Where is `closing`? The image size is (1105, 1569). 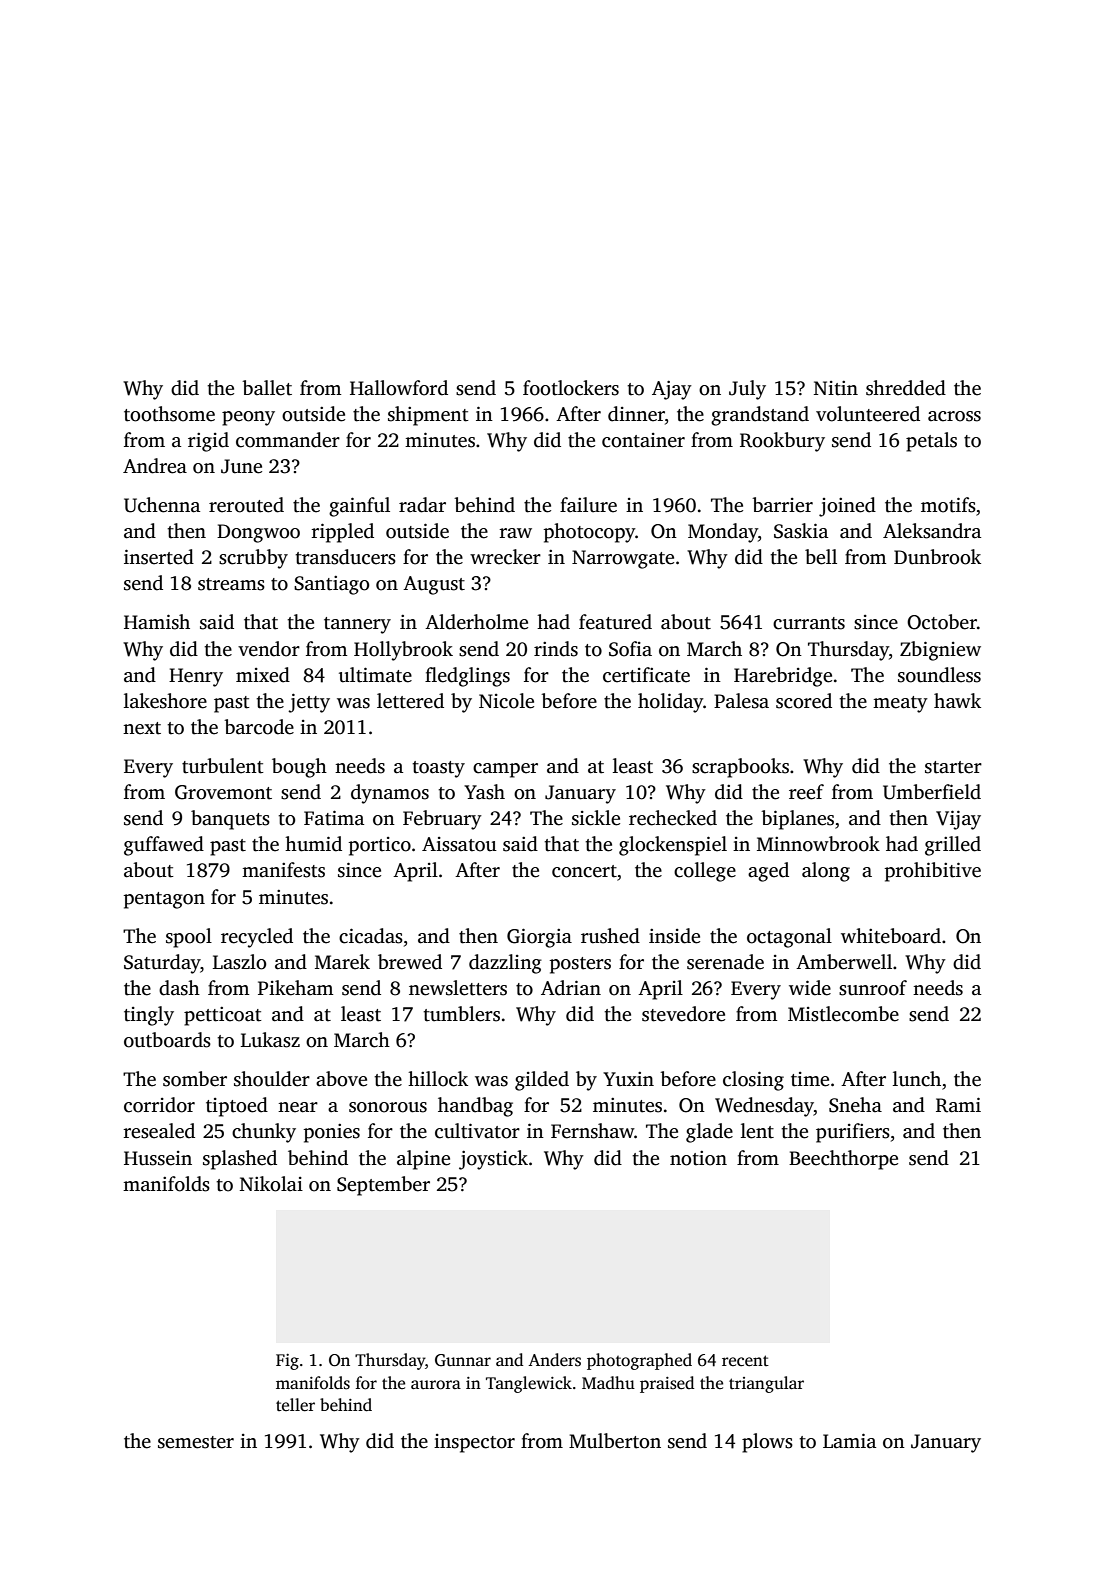 closing is located at coordinates (753, 1081).
